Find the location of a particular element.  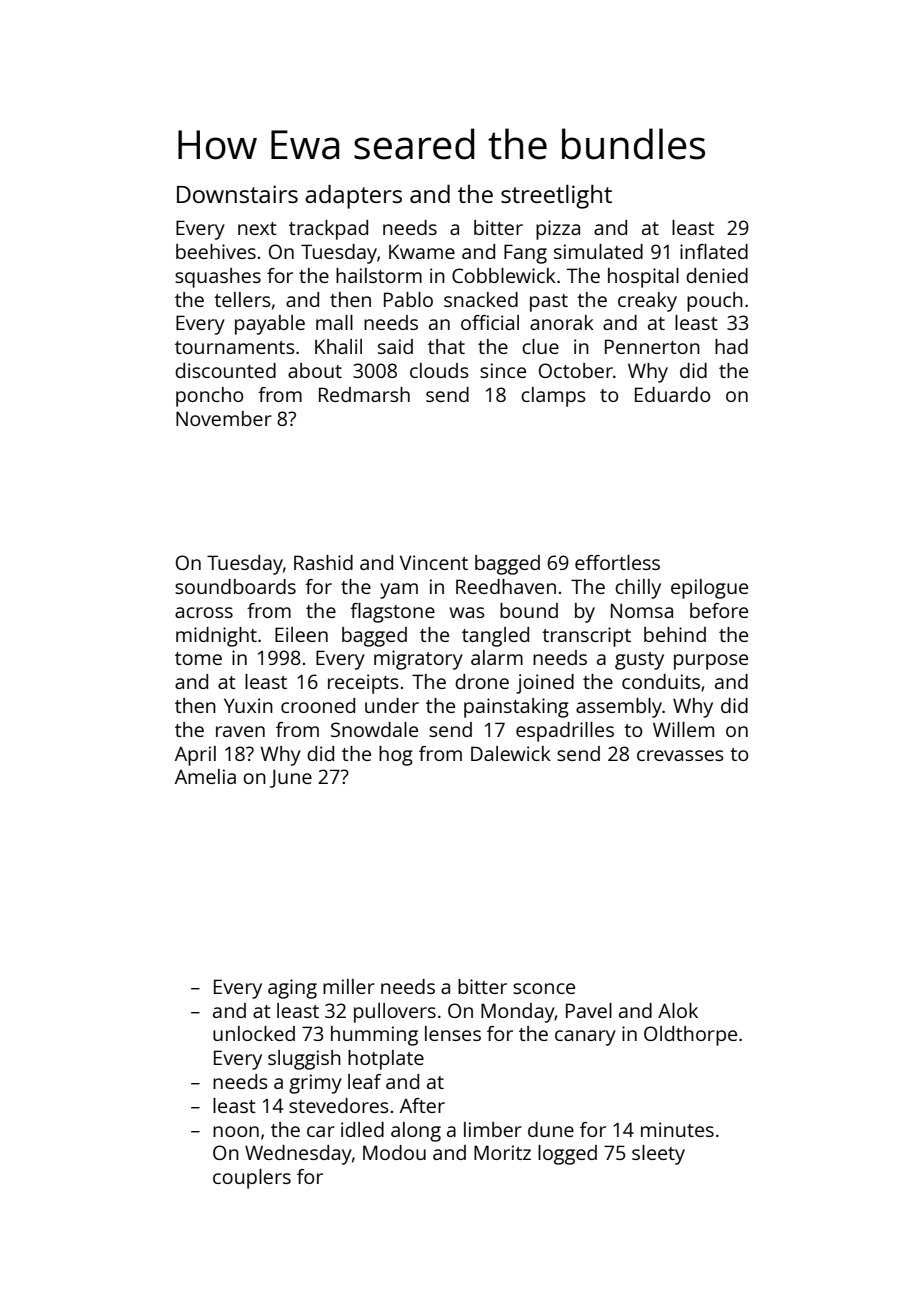

bound is located at coordinates (529, 610).
